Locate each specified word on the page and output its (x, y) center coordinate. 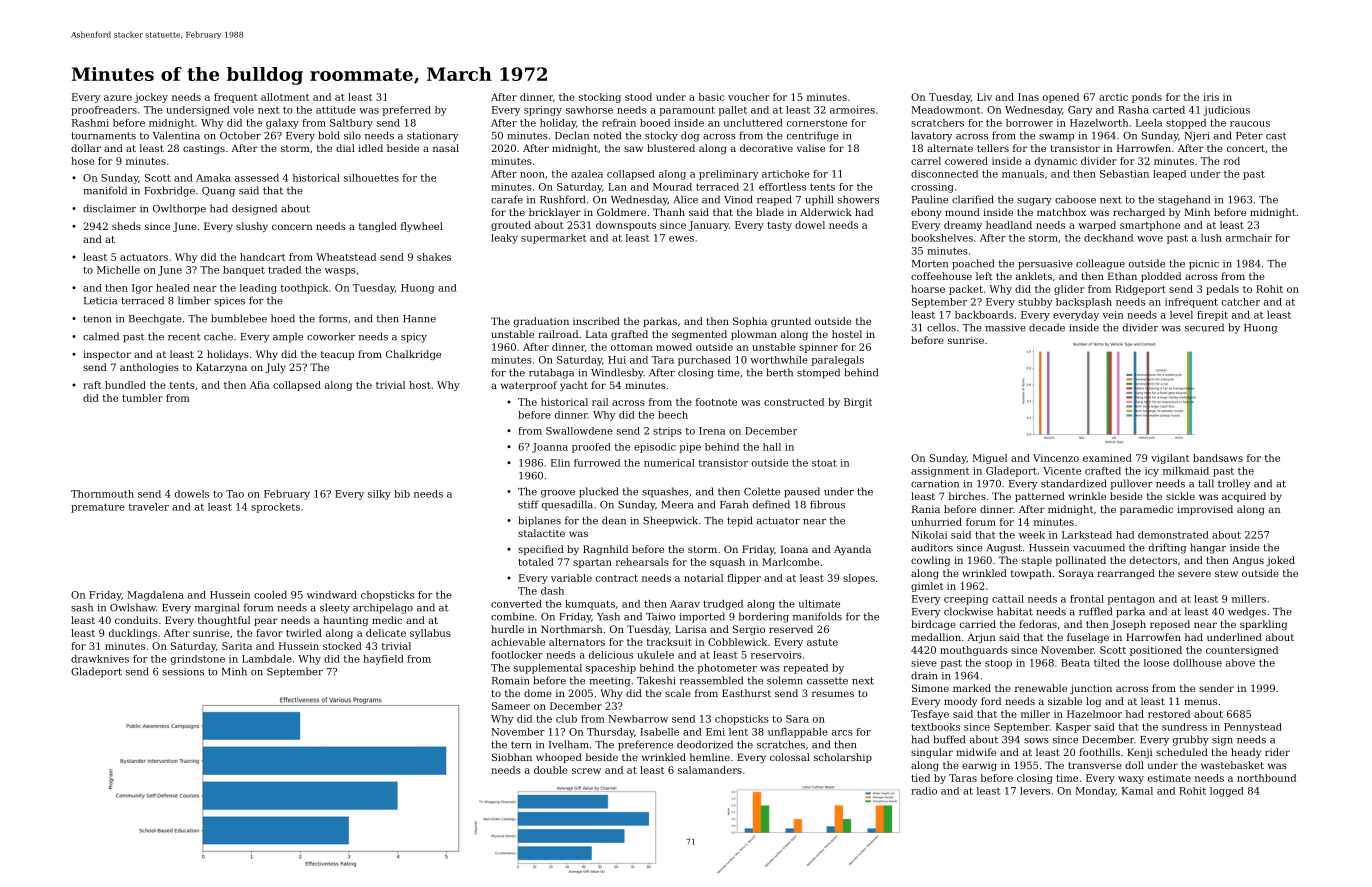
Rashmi (90, 123)
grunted (791, 322)
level (1181, 315)
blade (770, 212)
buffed (949, 739)
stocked (342, 646)
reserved (791, 629)
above (1240, 663)
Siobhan (512, 757)
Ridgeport (1140, 290)
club (566, 719)
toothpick (304, 289)
